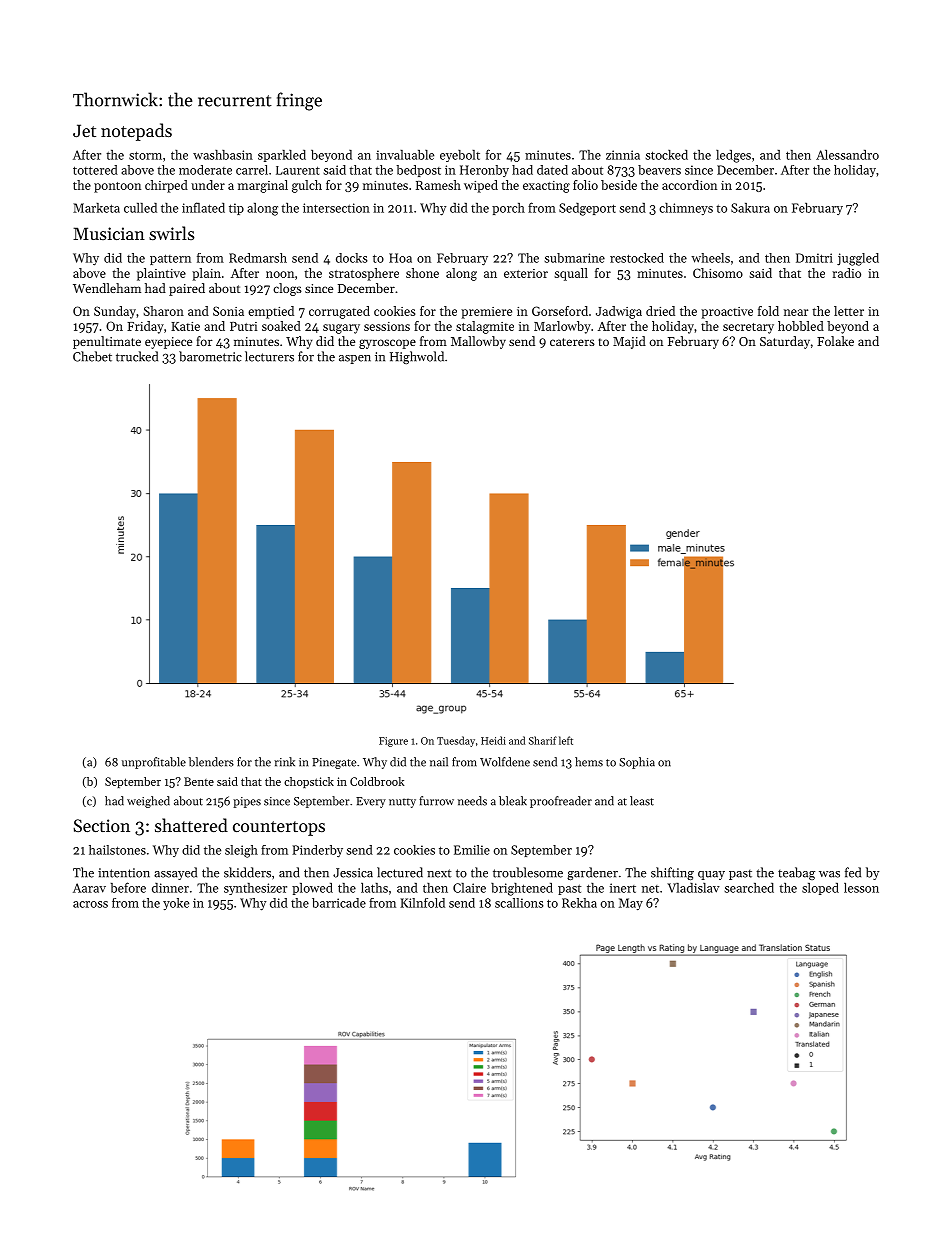  Describe the element at coordinates (710, 258) in the image. I see `wheels` at that location.
